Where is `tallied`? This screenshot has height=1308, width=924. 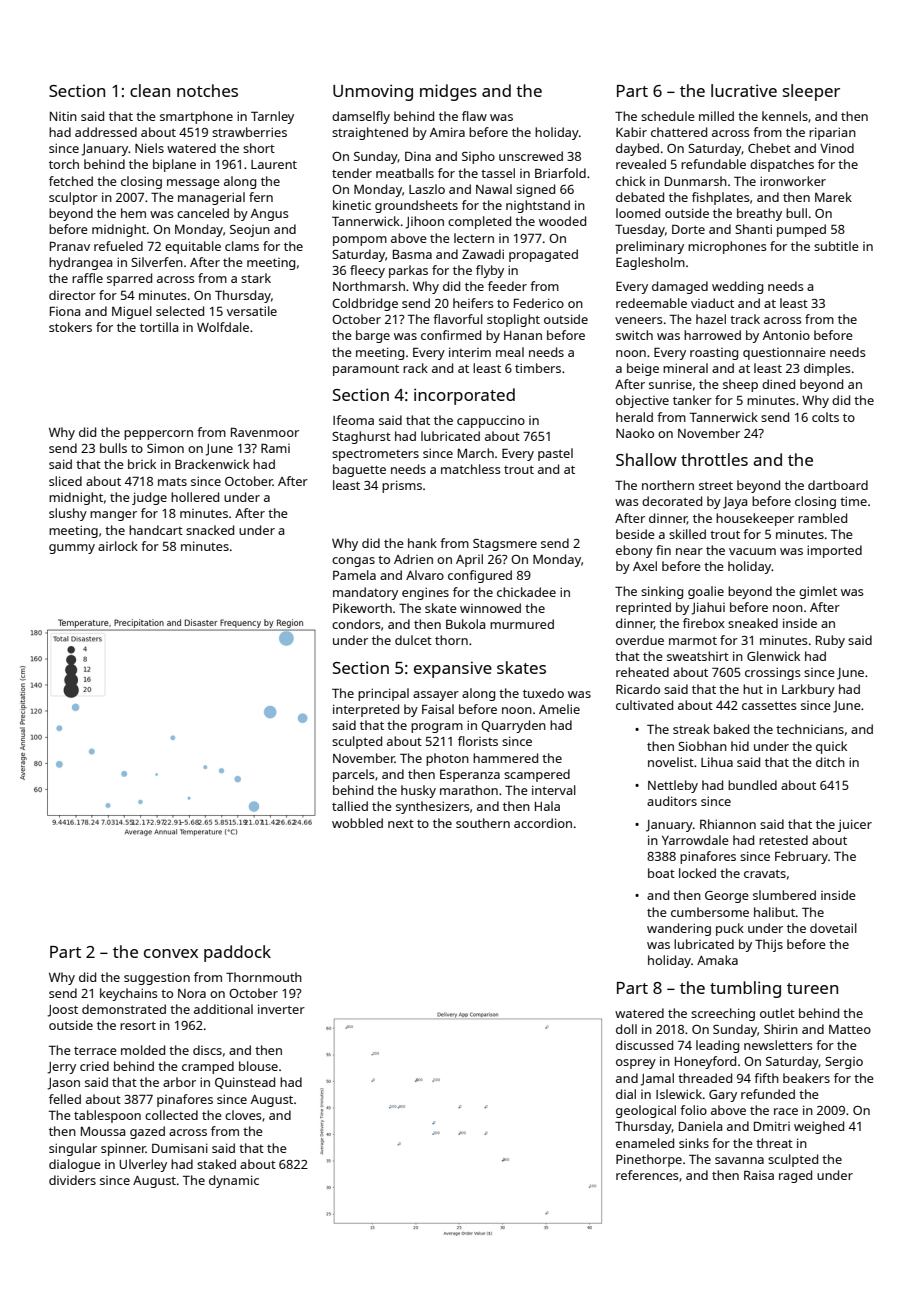
tallied is located at coordinates (350, 806).
